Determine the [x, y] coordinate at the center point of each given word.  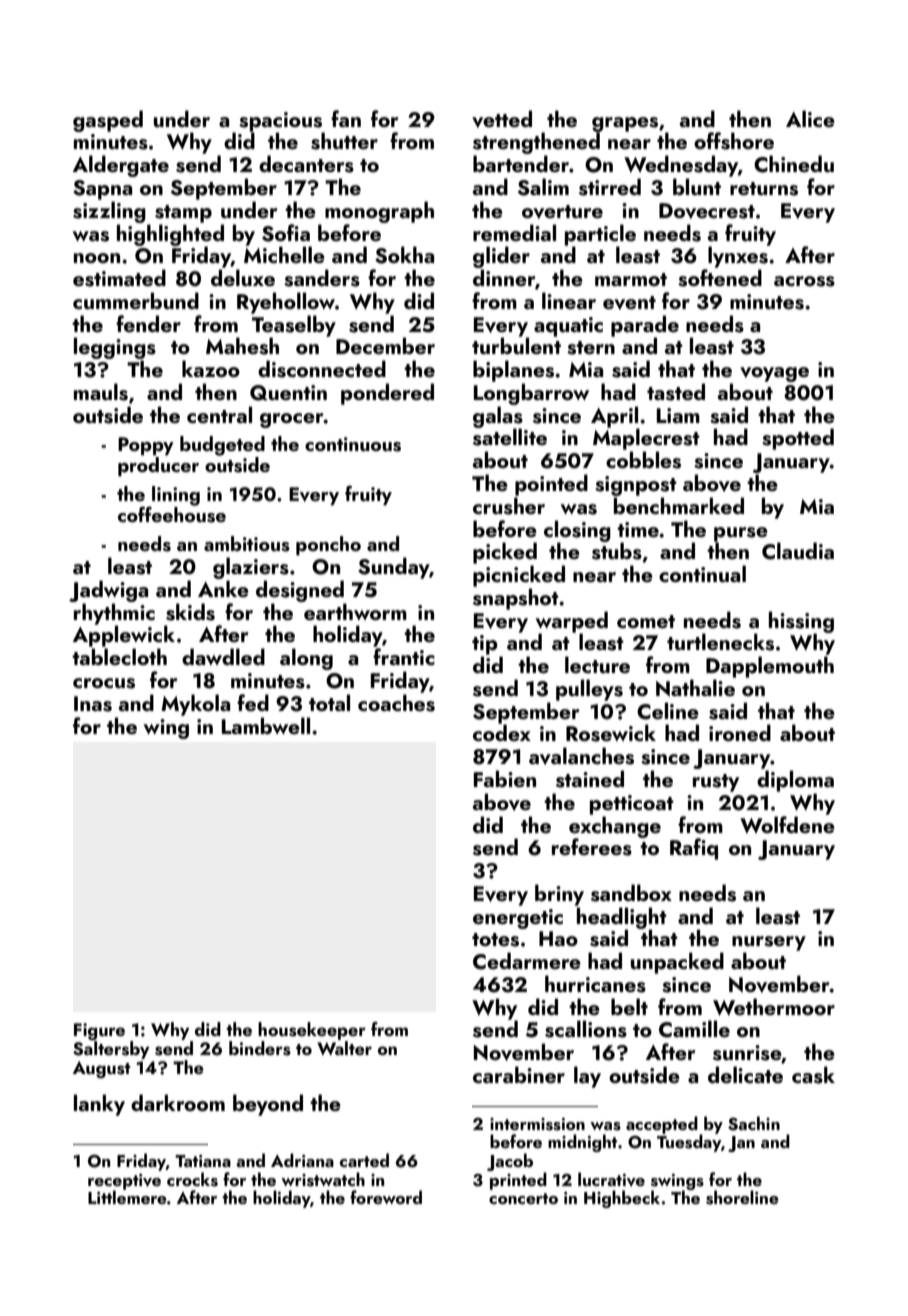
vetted [502, 119]
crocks [192, 1179]
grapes [625, 124]
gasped [108, 121]
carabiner [519, 1074]
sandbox [631, 893]
